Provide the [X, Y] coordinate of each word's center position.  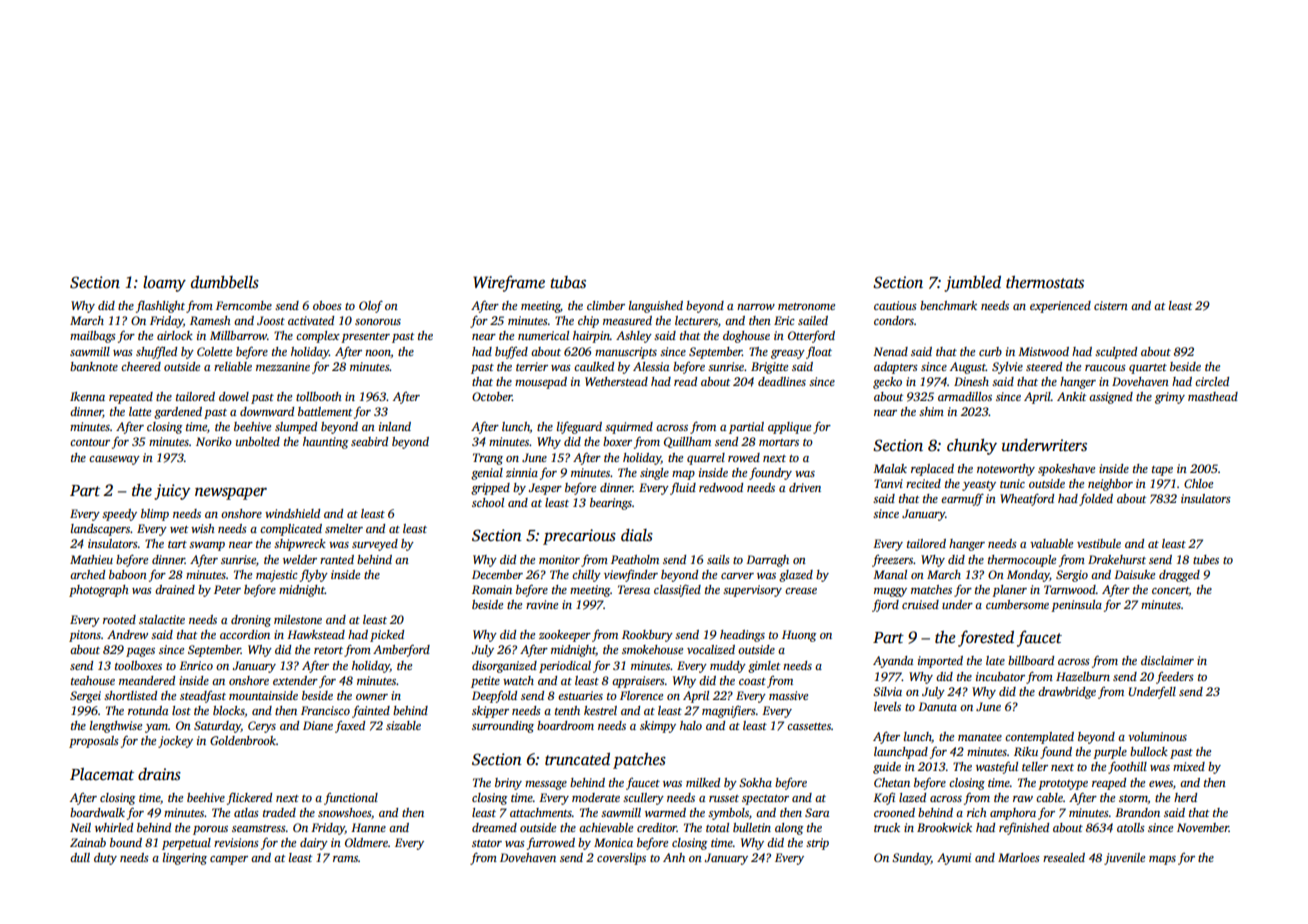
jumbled [972, 284]
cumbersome [1017, 604]
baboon [128, 574]
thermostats [1045, 282]
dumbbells [225, 282]
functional [351, 799]
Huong [799, 636]
